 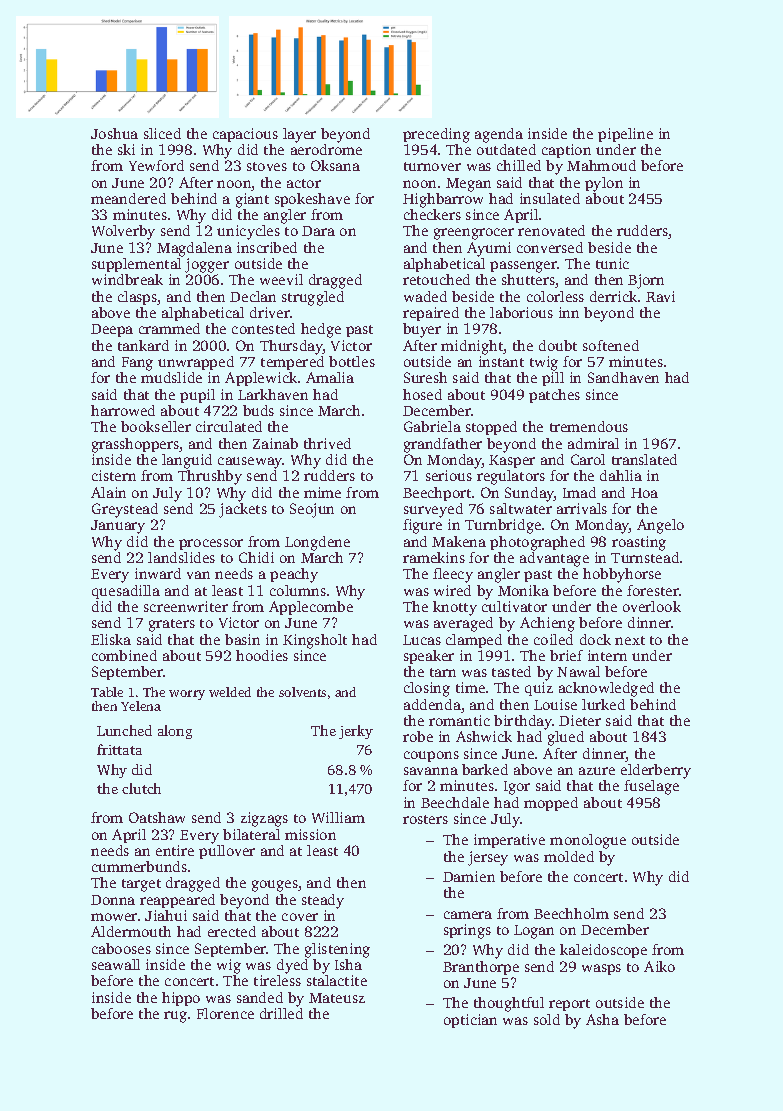 What do you see at coordinates (550, 247) in the image?
I see `conversed` at bounding box center [550, 247].
